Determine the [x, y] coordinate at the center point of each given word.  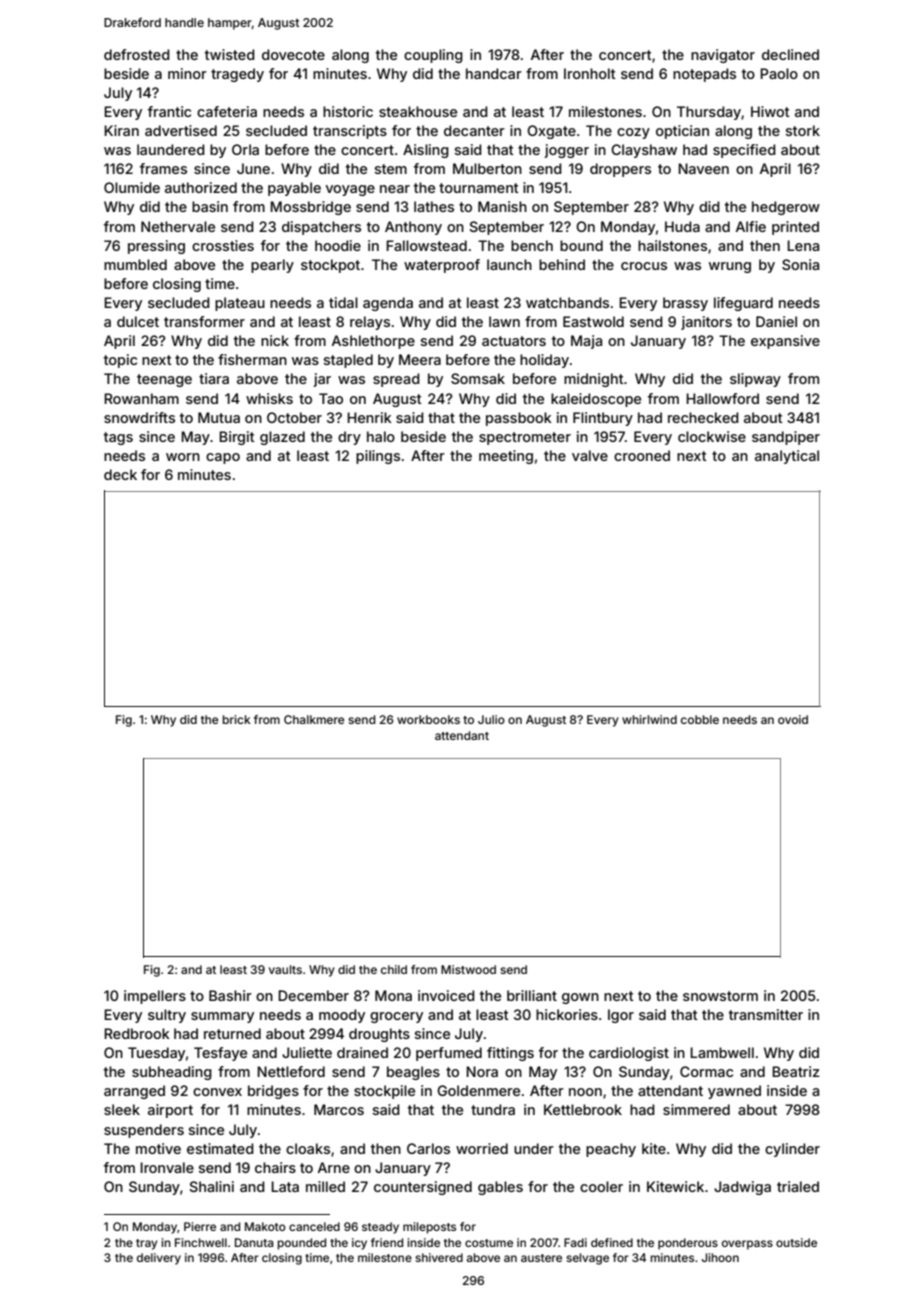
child [394, 969]
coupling [433, 56]
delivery [159, 1259]
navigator [723, 56]
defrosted [137, 54]
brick [237, 719]
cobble [700, 719]
